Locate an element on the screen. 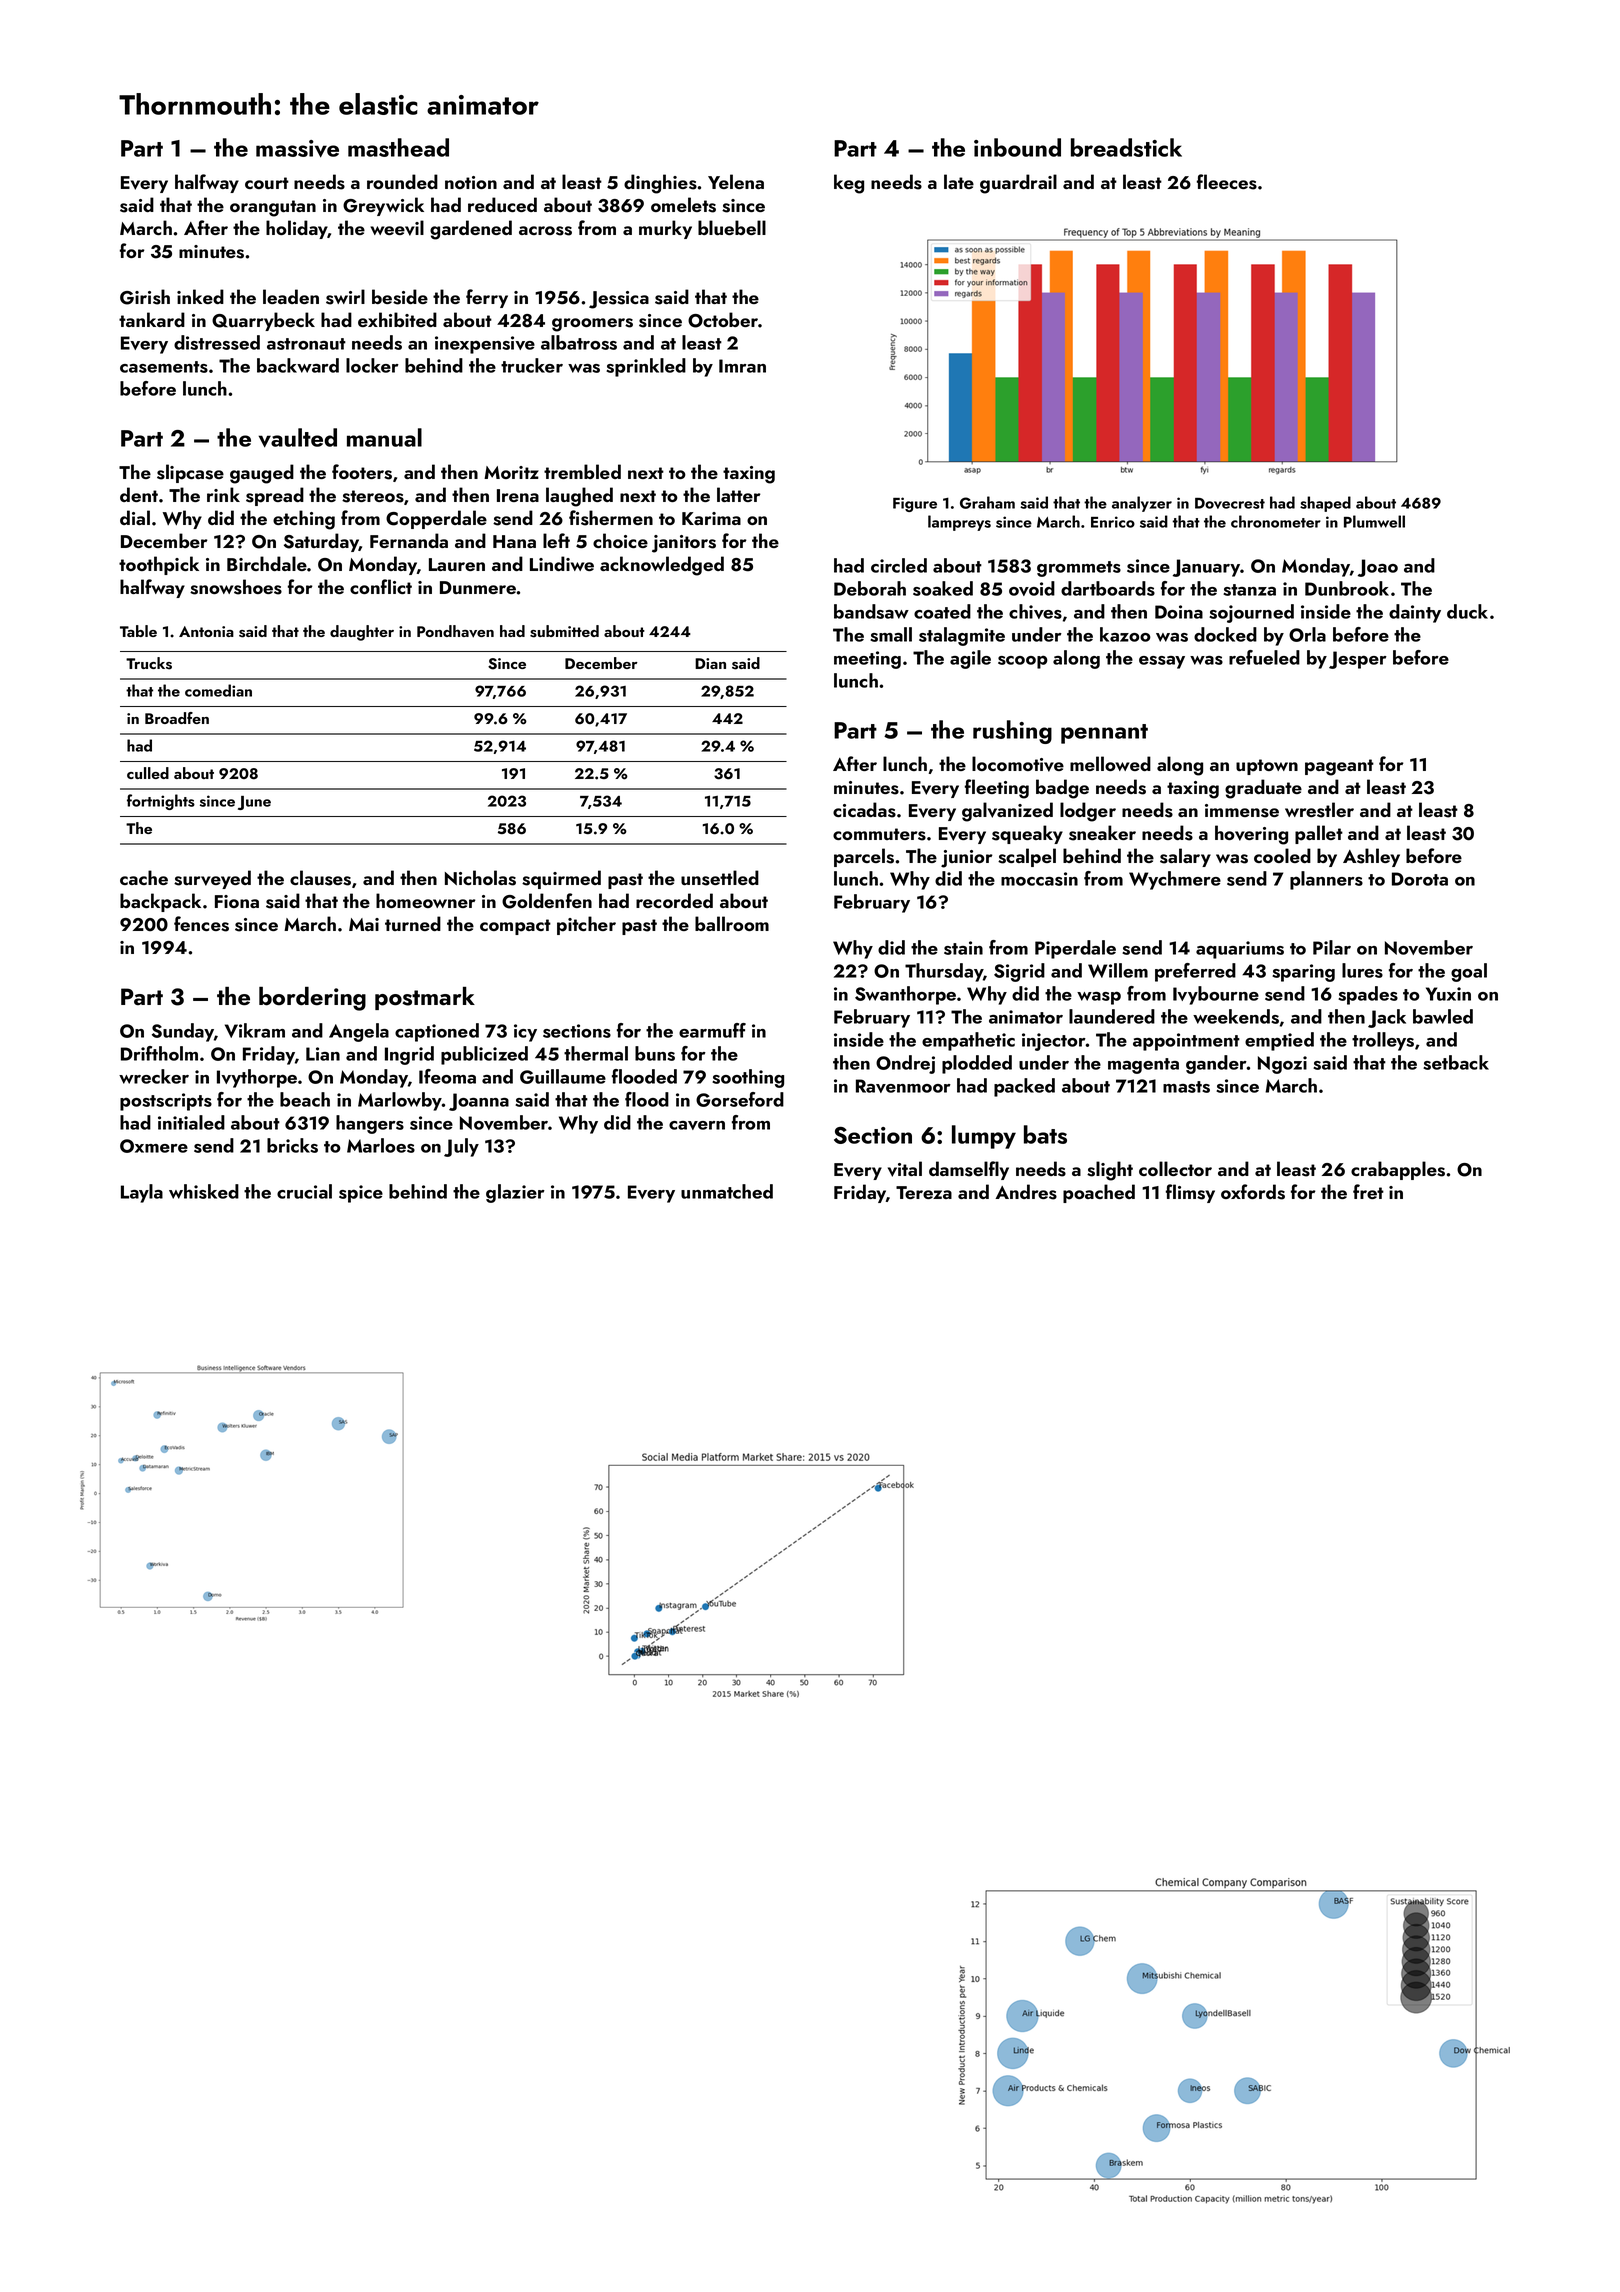 Image resolution: width=1620 pixels, height=2292 pixels. Antonia is located at coordinates (206, 631).
